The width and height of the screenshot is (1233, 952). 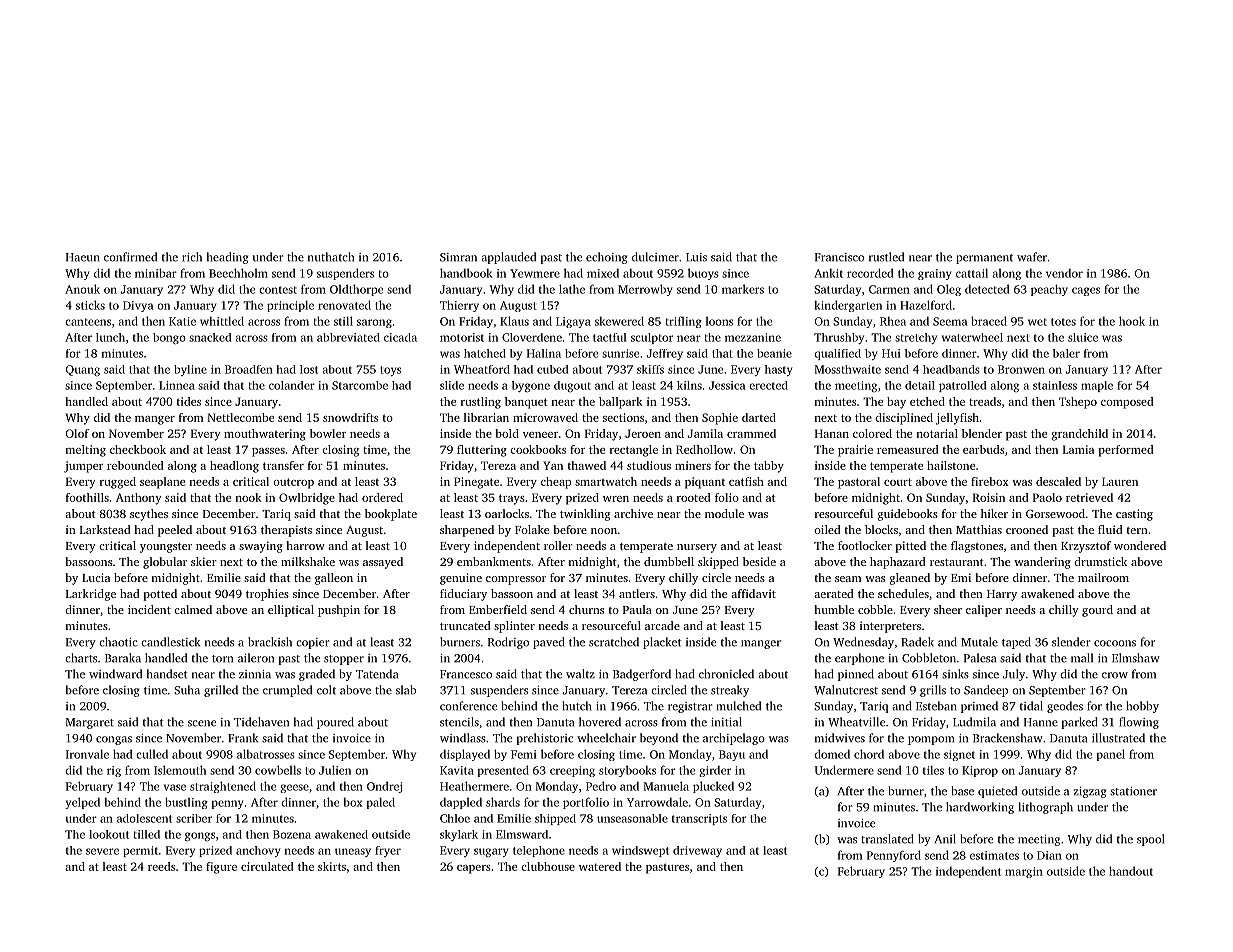 I want to click on figure, so click(x=221, y=868).
